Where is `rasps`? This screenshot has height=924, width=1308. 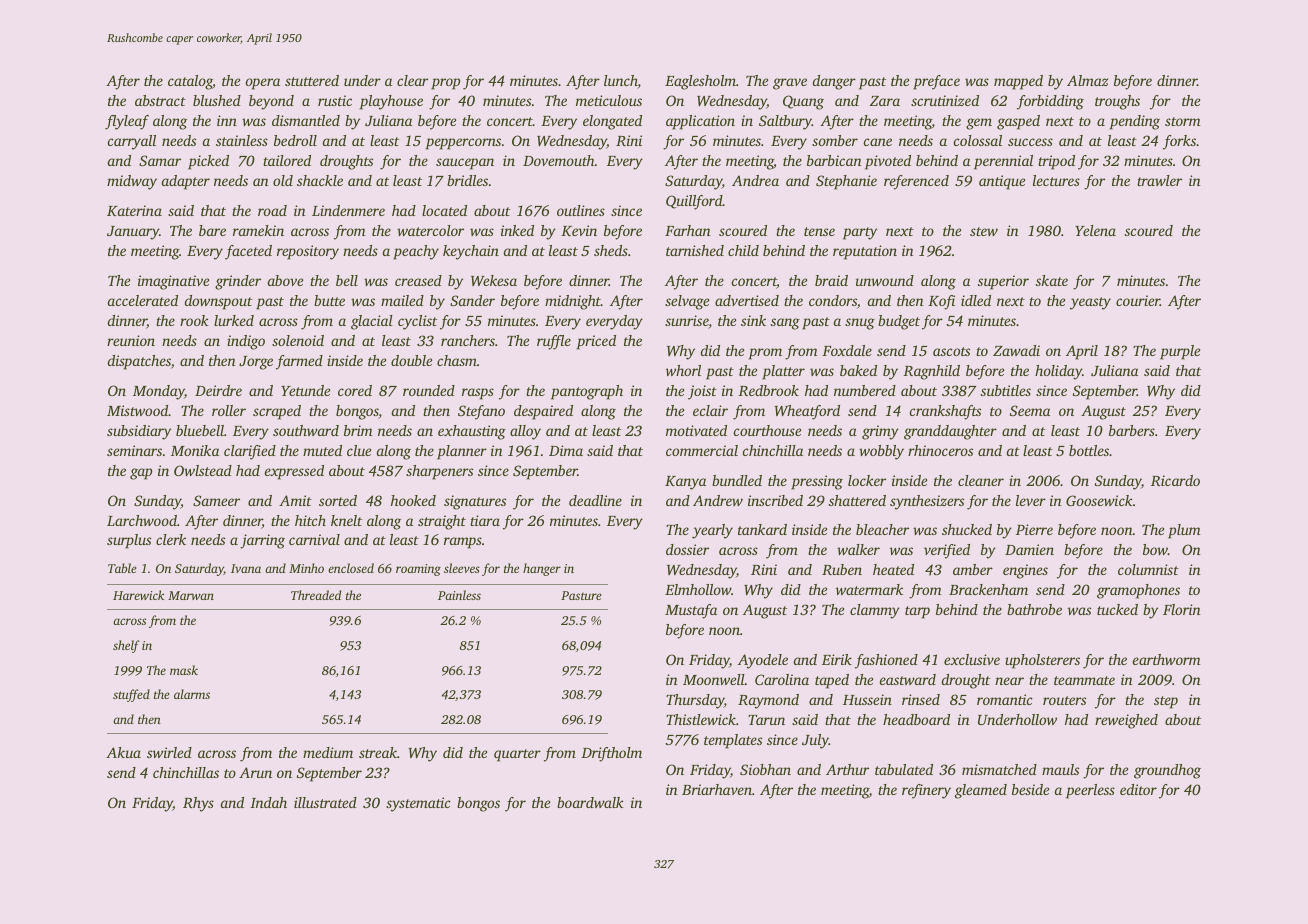 rasps is located at coordinates (478, 394).
